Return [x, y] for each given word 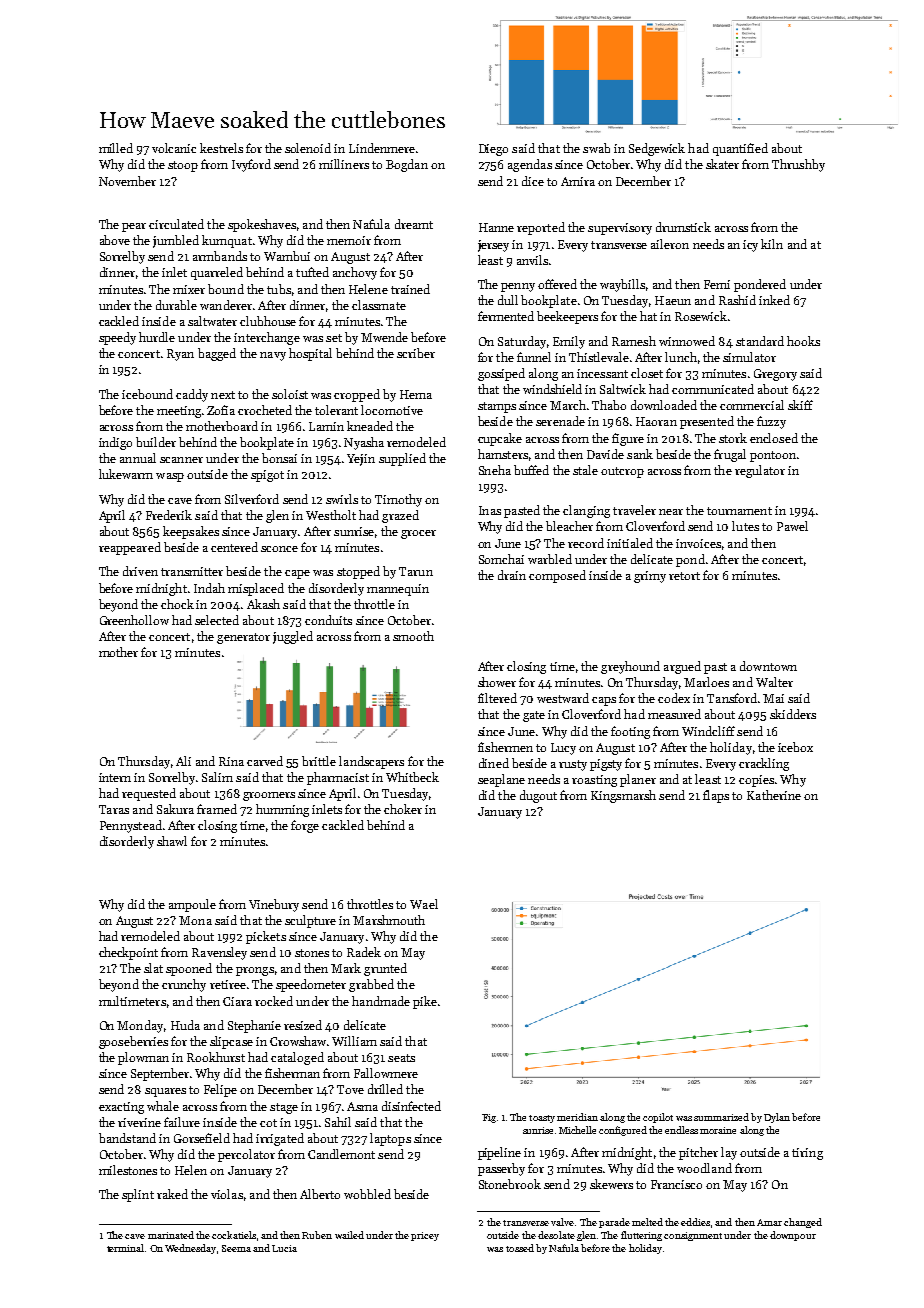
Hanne [496, 227]
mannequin [398, 590]
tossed [520, 1248]
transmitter [192, 571]
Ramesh [634, 341]
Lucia [284, 1248]
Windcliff [708, 731]
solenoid [308, 148]
